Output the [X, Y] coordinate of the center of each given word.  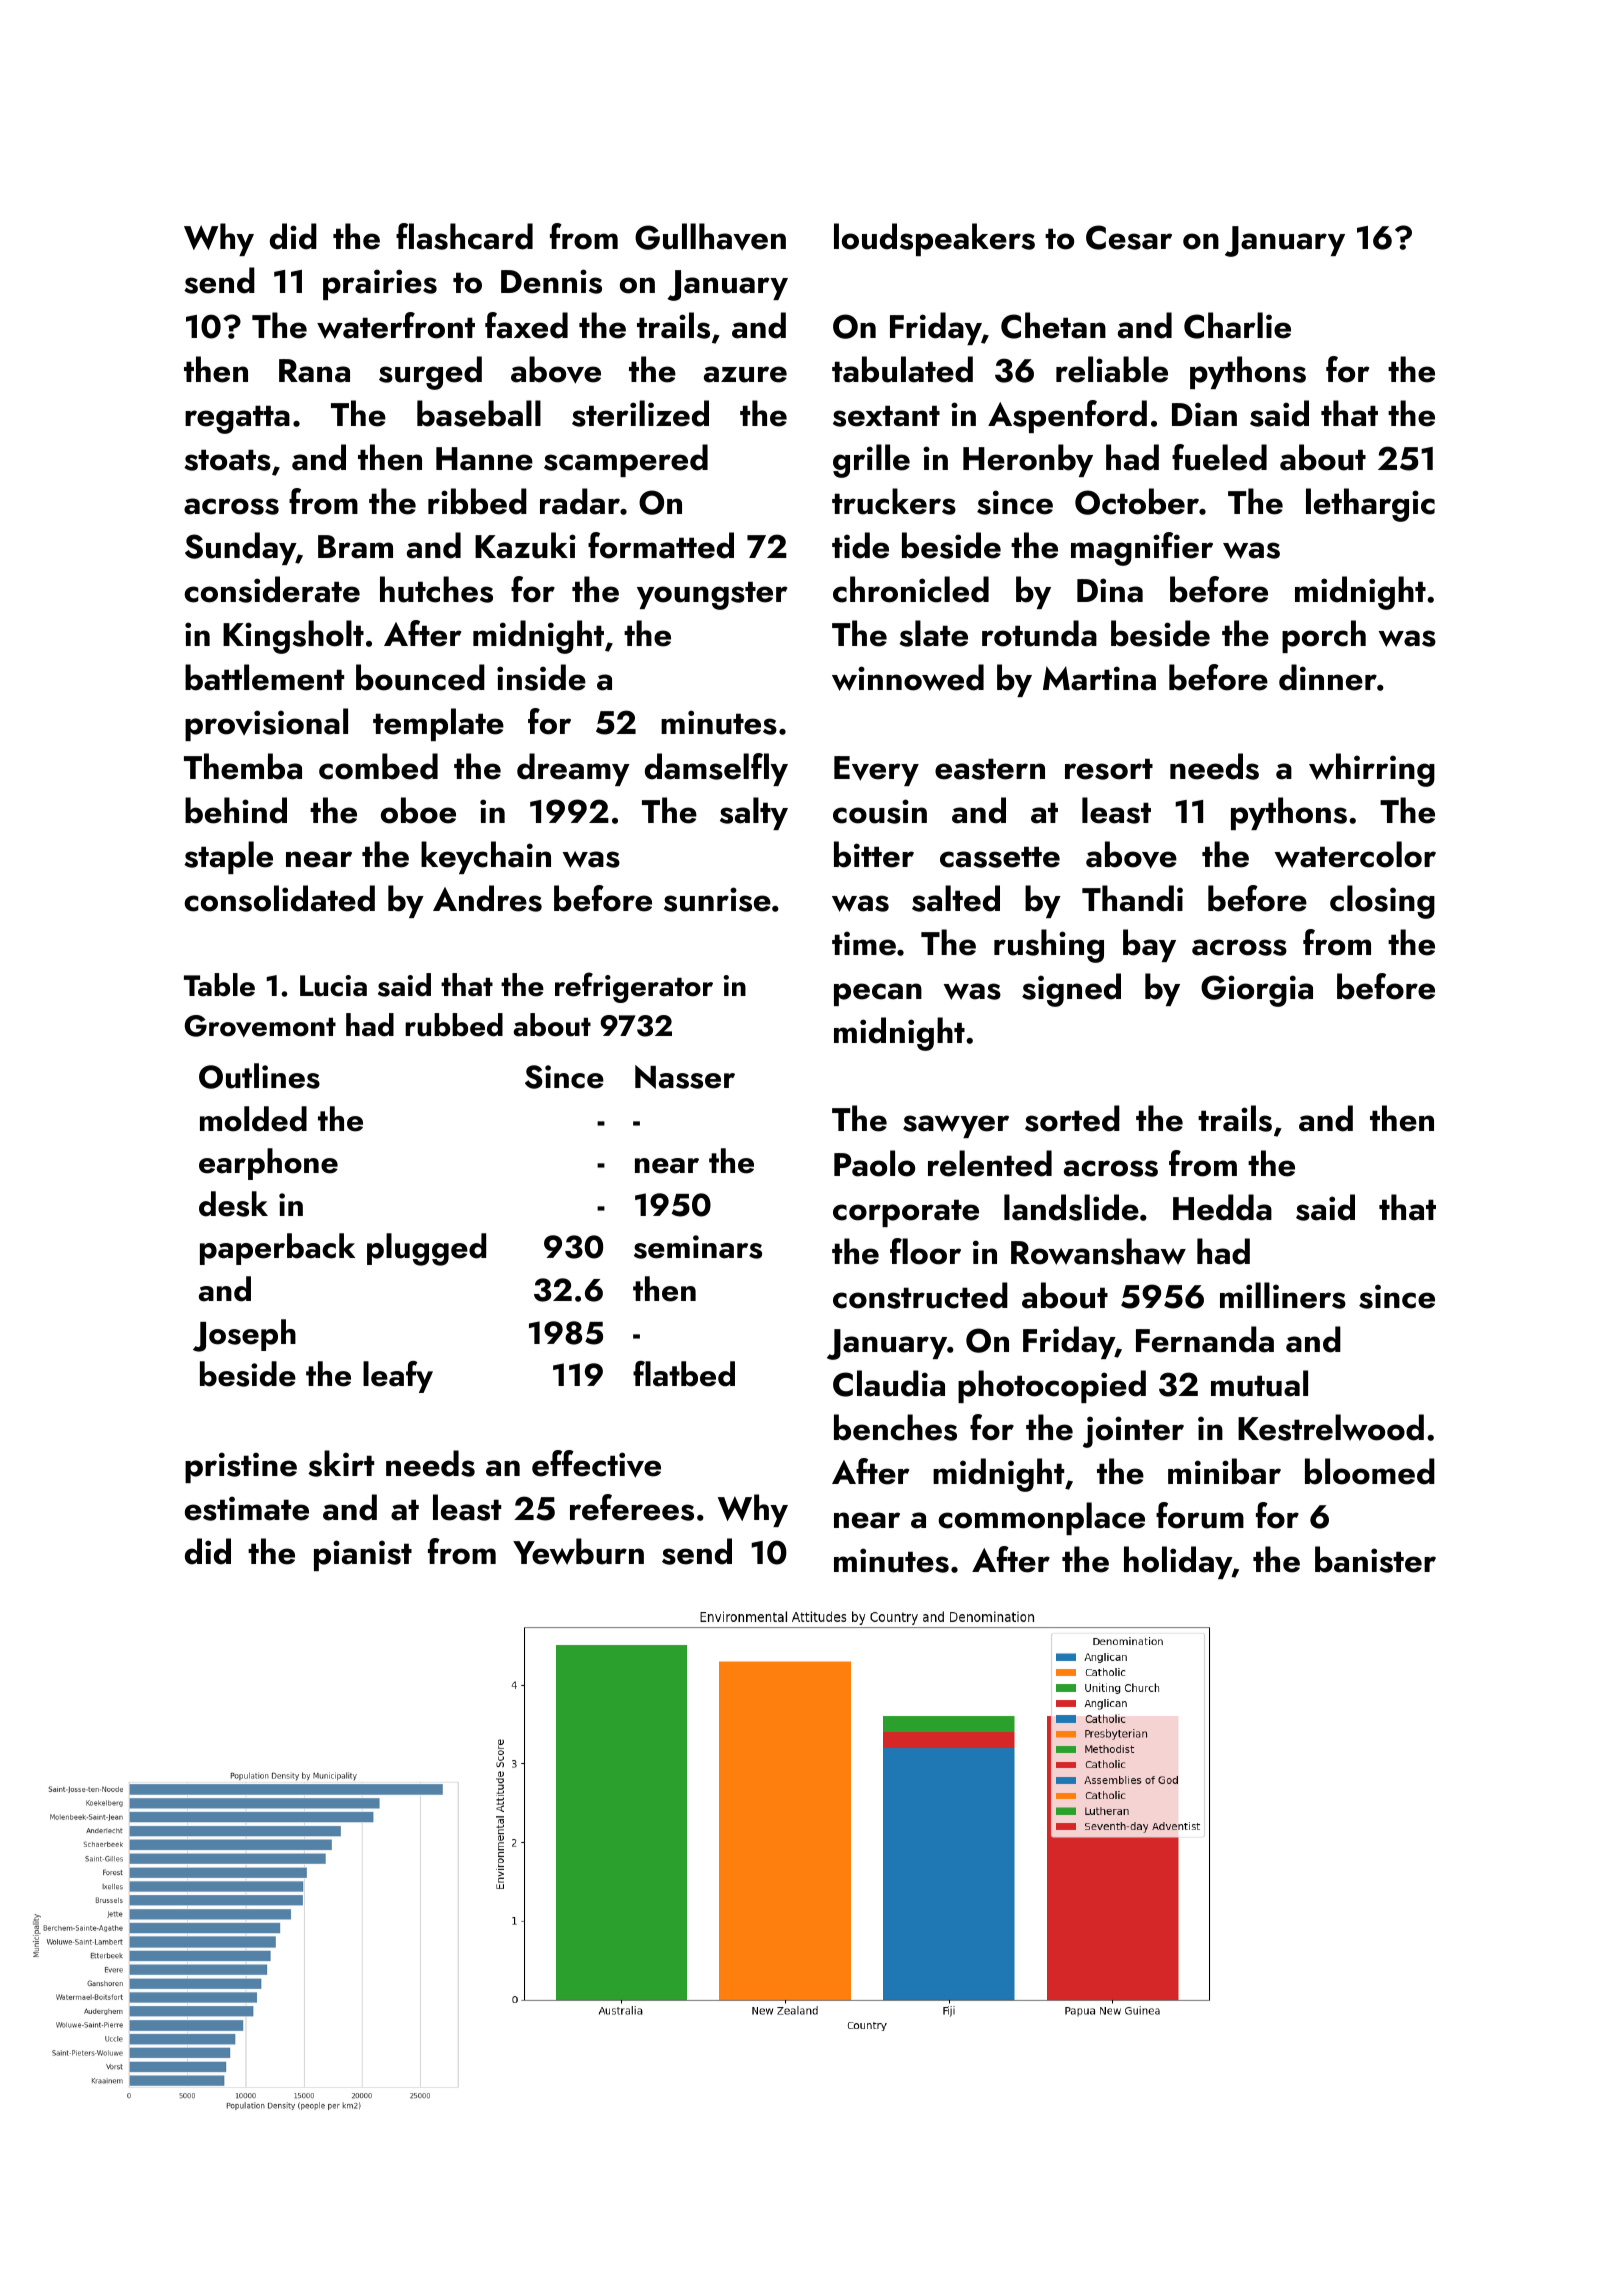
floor [925, 1251]
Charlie [1237, 325]
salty [754, 813]
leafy [398, 1377]
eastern [990, 769]
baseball [479, 413]
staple [228, 857]
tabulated [902, 369]
